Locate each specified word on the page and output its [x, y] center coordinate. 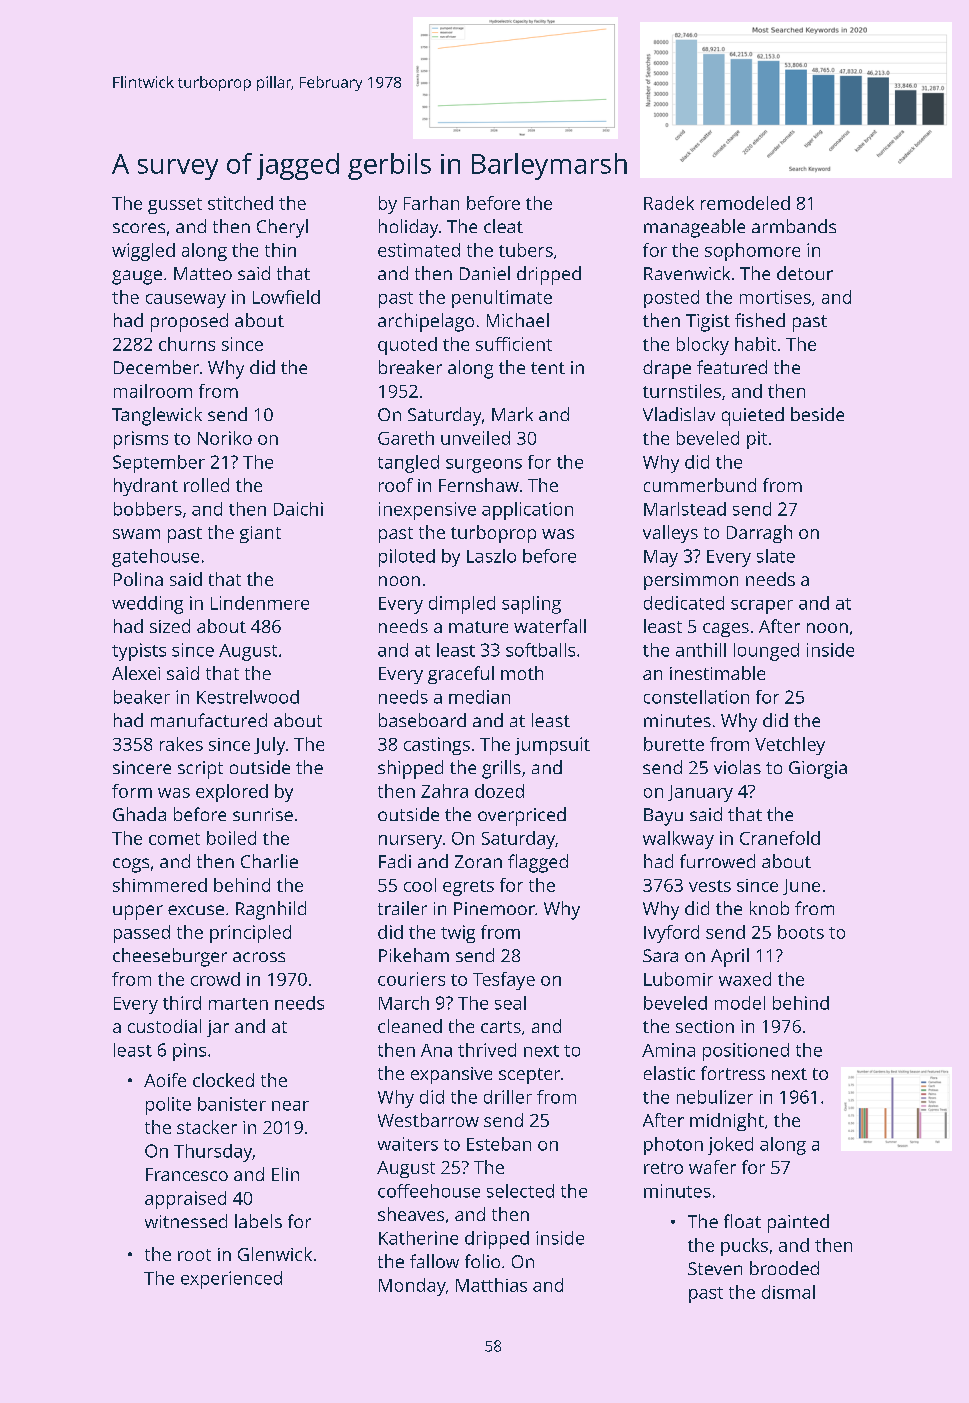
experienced [231, 1280]
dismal [788, 1292]
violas [737, 767]
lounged [766, 652]
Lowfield [286, 297]
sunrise [263, 814]
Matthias [491, 1285]
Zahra [444, 791]
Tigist [708, 323]
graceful [461, 675]
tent [548, 368]
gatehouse [155, 558]
